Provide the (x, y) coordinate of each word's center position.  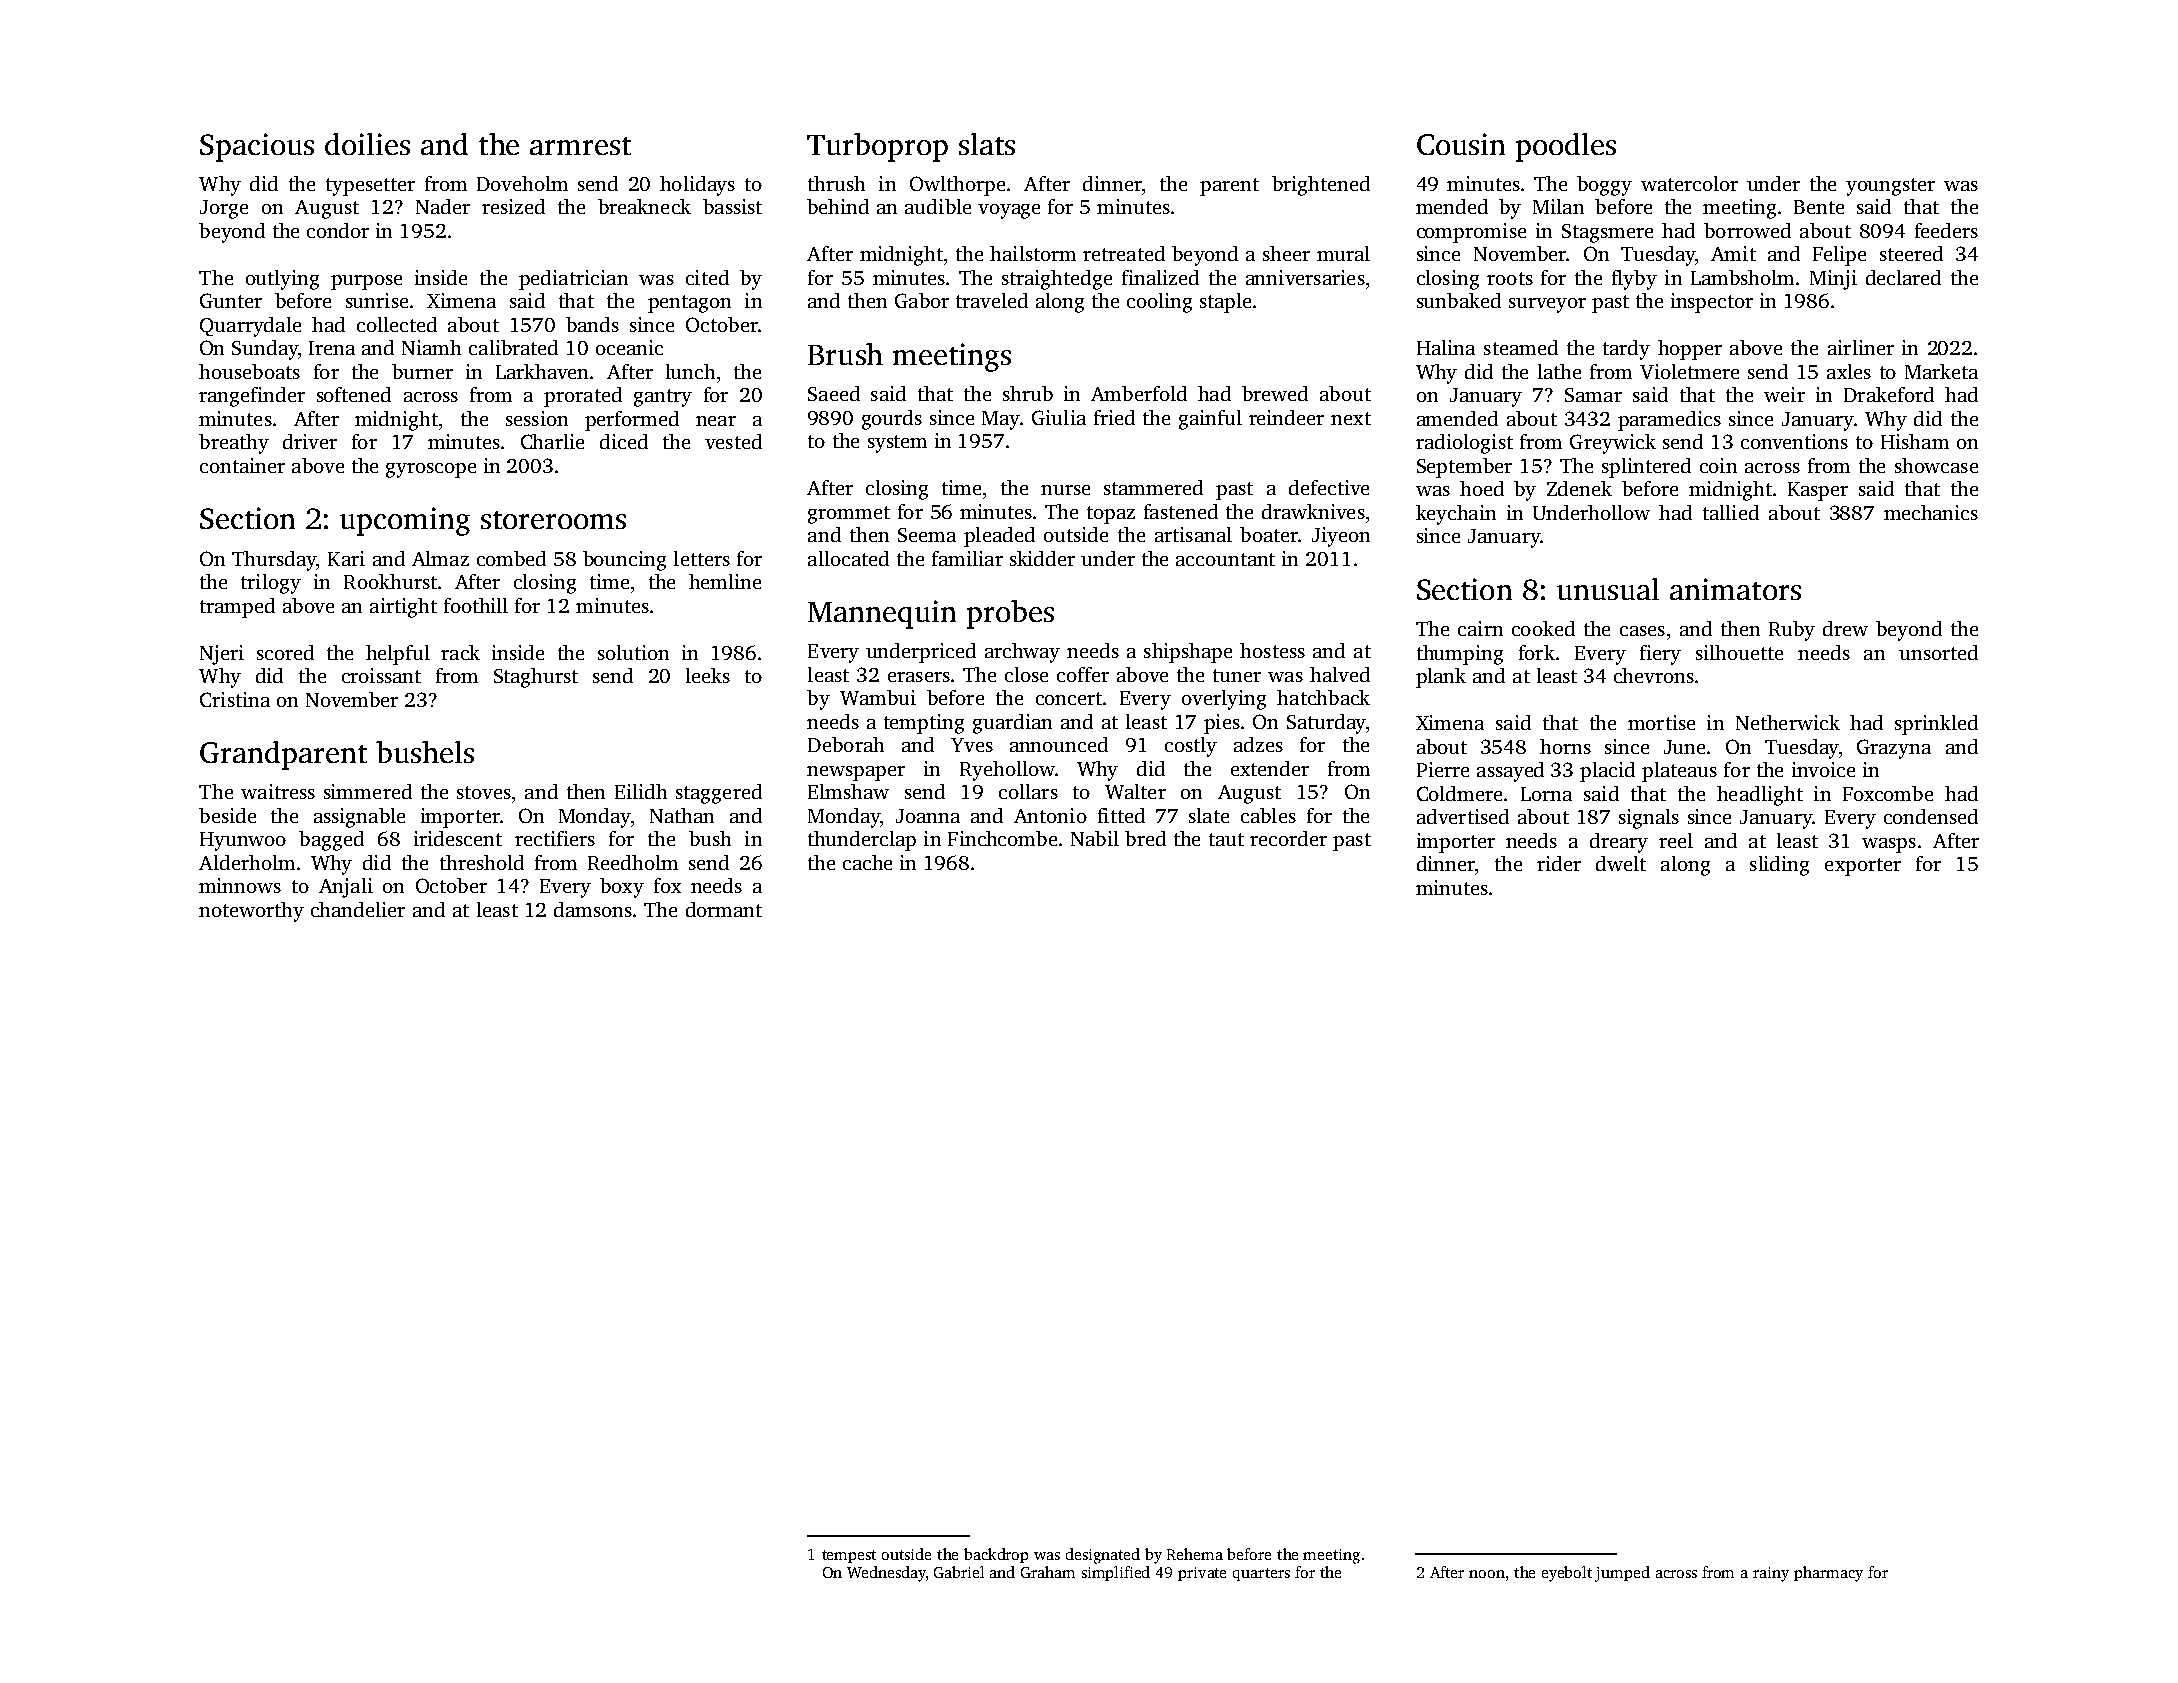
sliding (1779, 866)
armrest (580, 146)
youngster (1890, 187)
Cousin (1461, 144)
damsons (593, 909)
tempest (849, 1556)
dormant (724, 909)
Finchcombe (1002, 838)
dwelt (1621, 863)
